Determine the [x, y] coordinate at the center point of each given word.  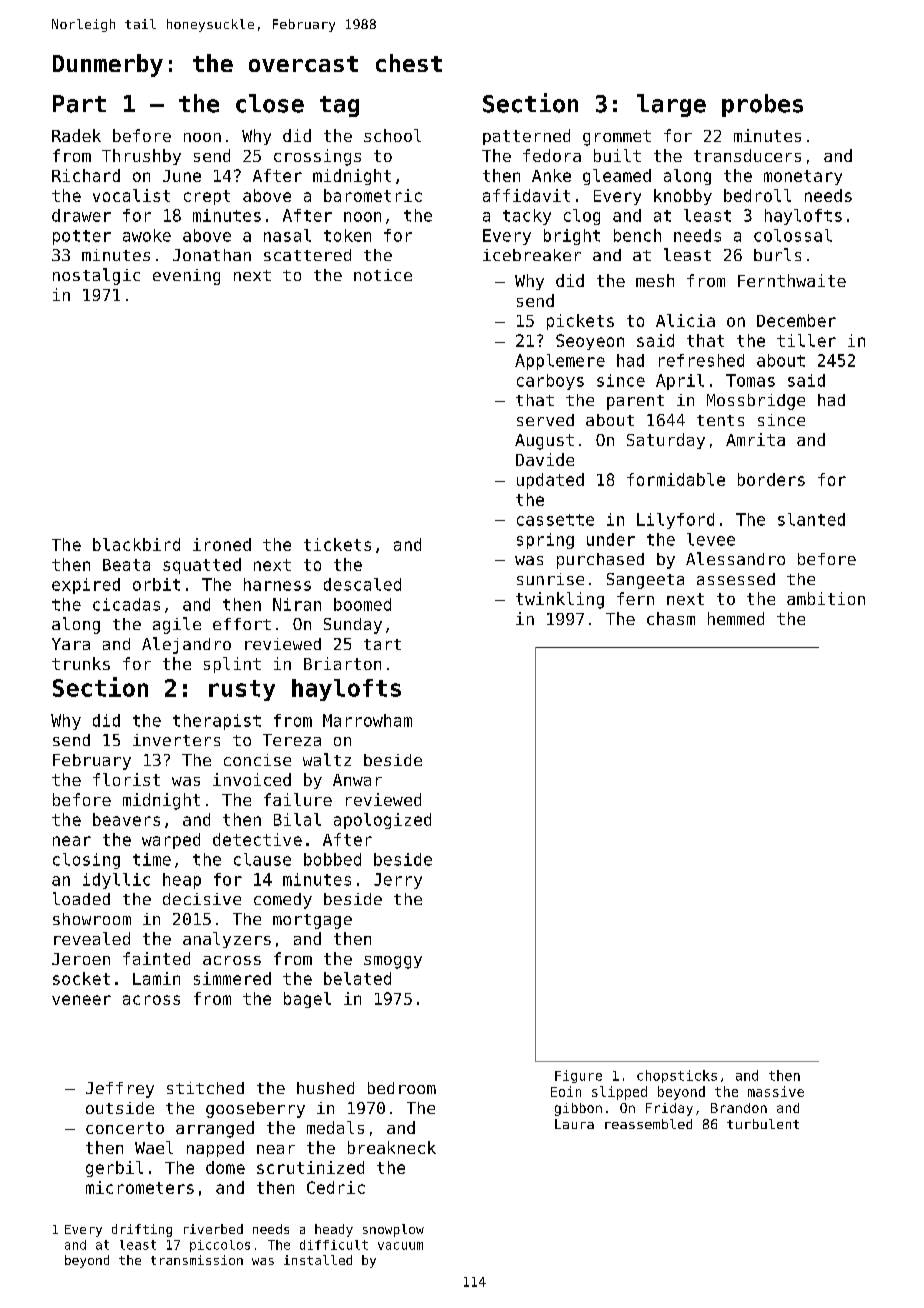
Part [79, 104]
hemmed [736, 618]
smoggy [393, 962]
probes [762, 105]
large [671, 105]
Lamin [156, 978]
